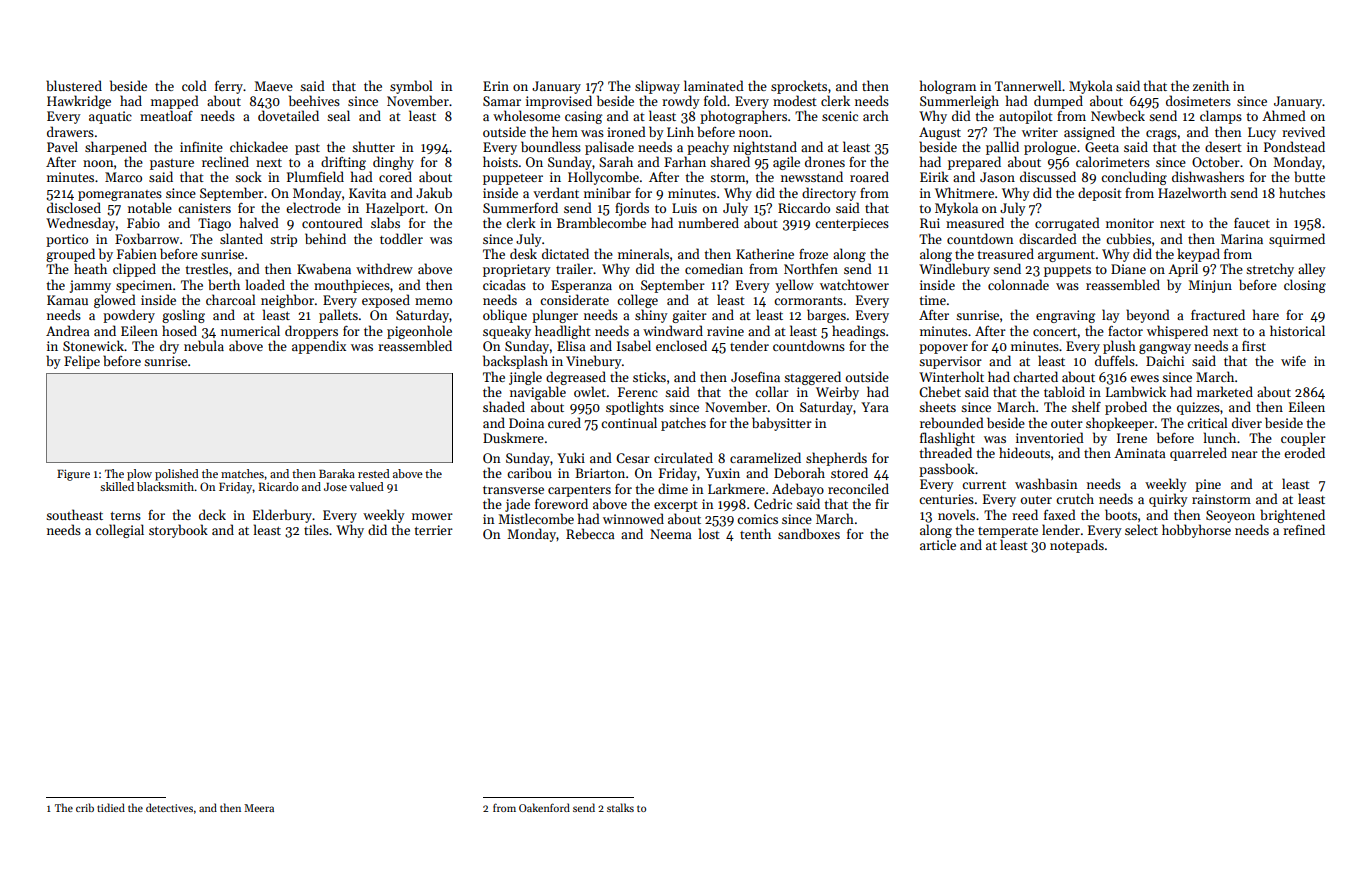 The height and width of the image is (887, 1372). What do you see at coordinates (544, 807) in the image?
I see `Oakenford` at bounding box center [544, 807].
